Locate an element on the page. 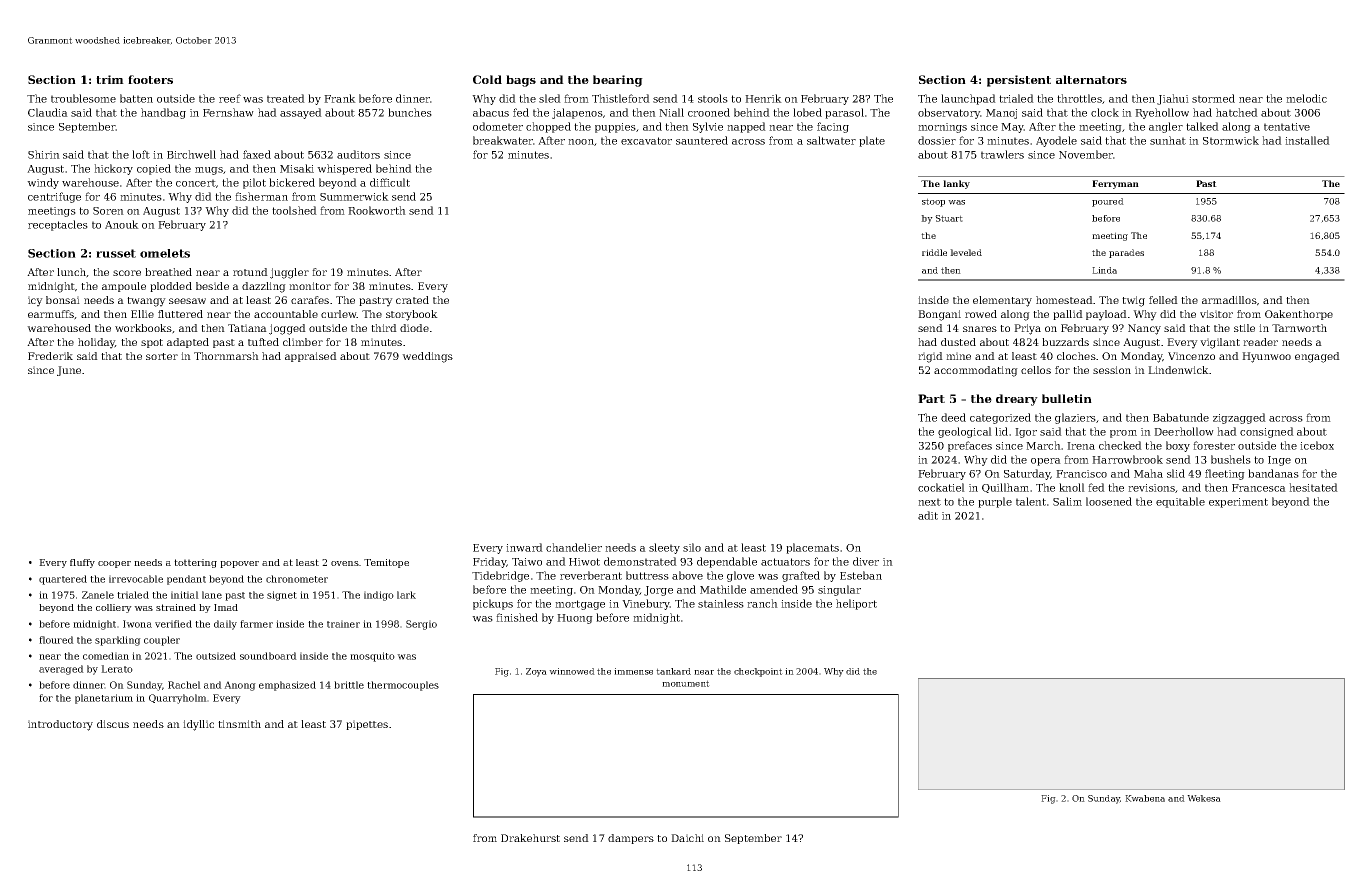  melodic is located at coordinates (1306, 98).
